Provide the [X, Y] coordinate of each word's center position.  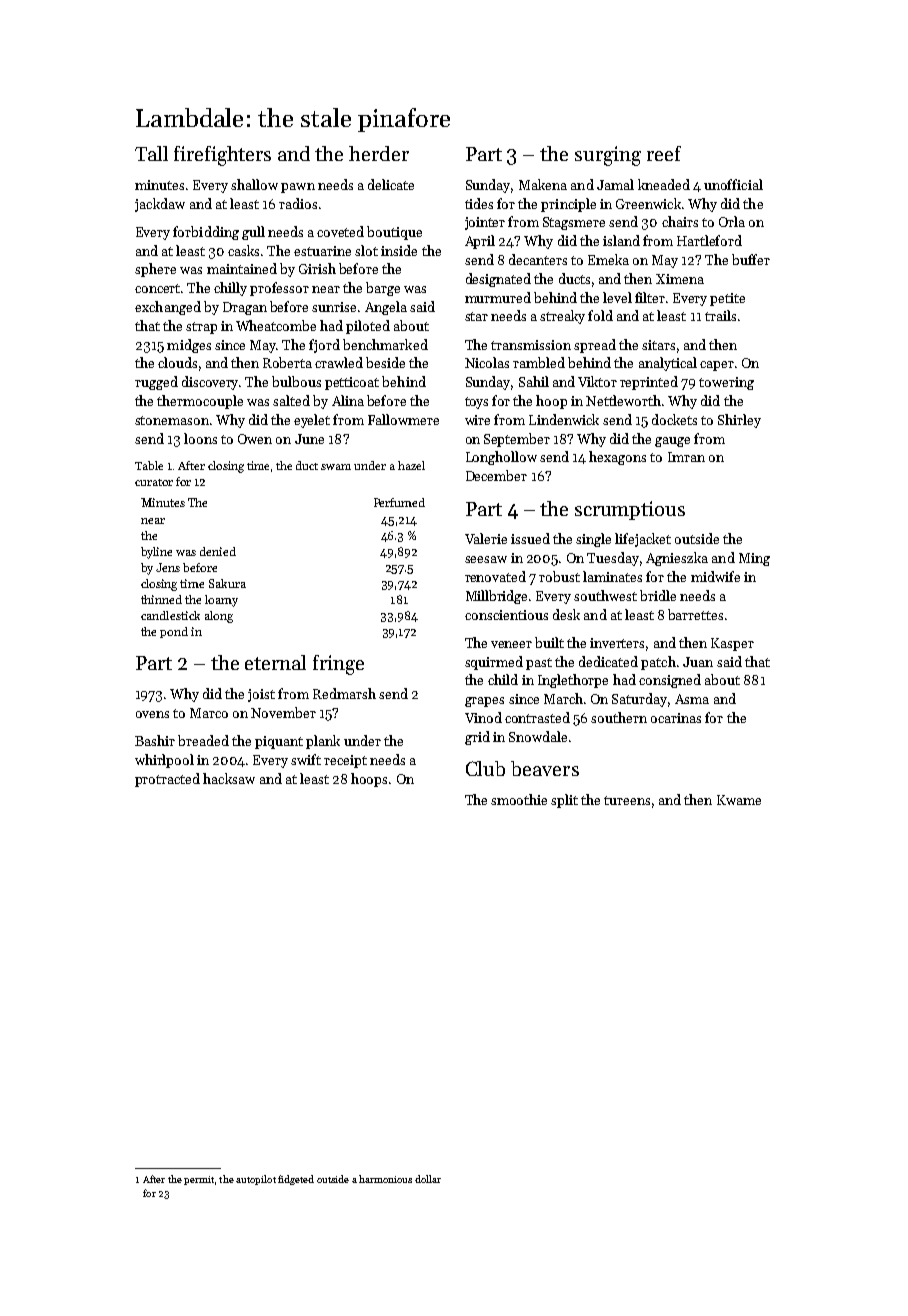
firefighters [222, 156]
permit [199, 1180]
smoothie [519, 799]
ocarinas [676, 718]
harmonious [385, 1179]
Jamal [615, 184]
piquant [279, 742]
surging [608, 156]
